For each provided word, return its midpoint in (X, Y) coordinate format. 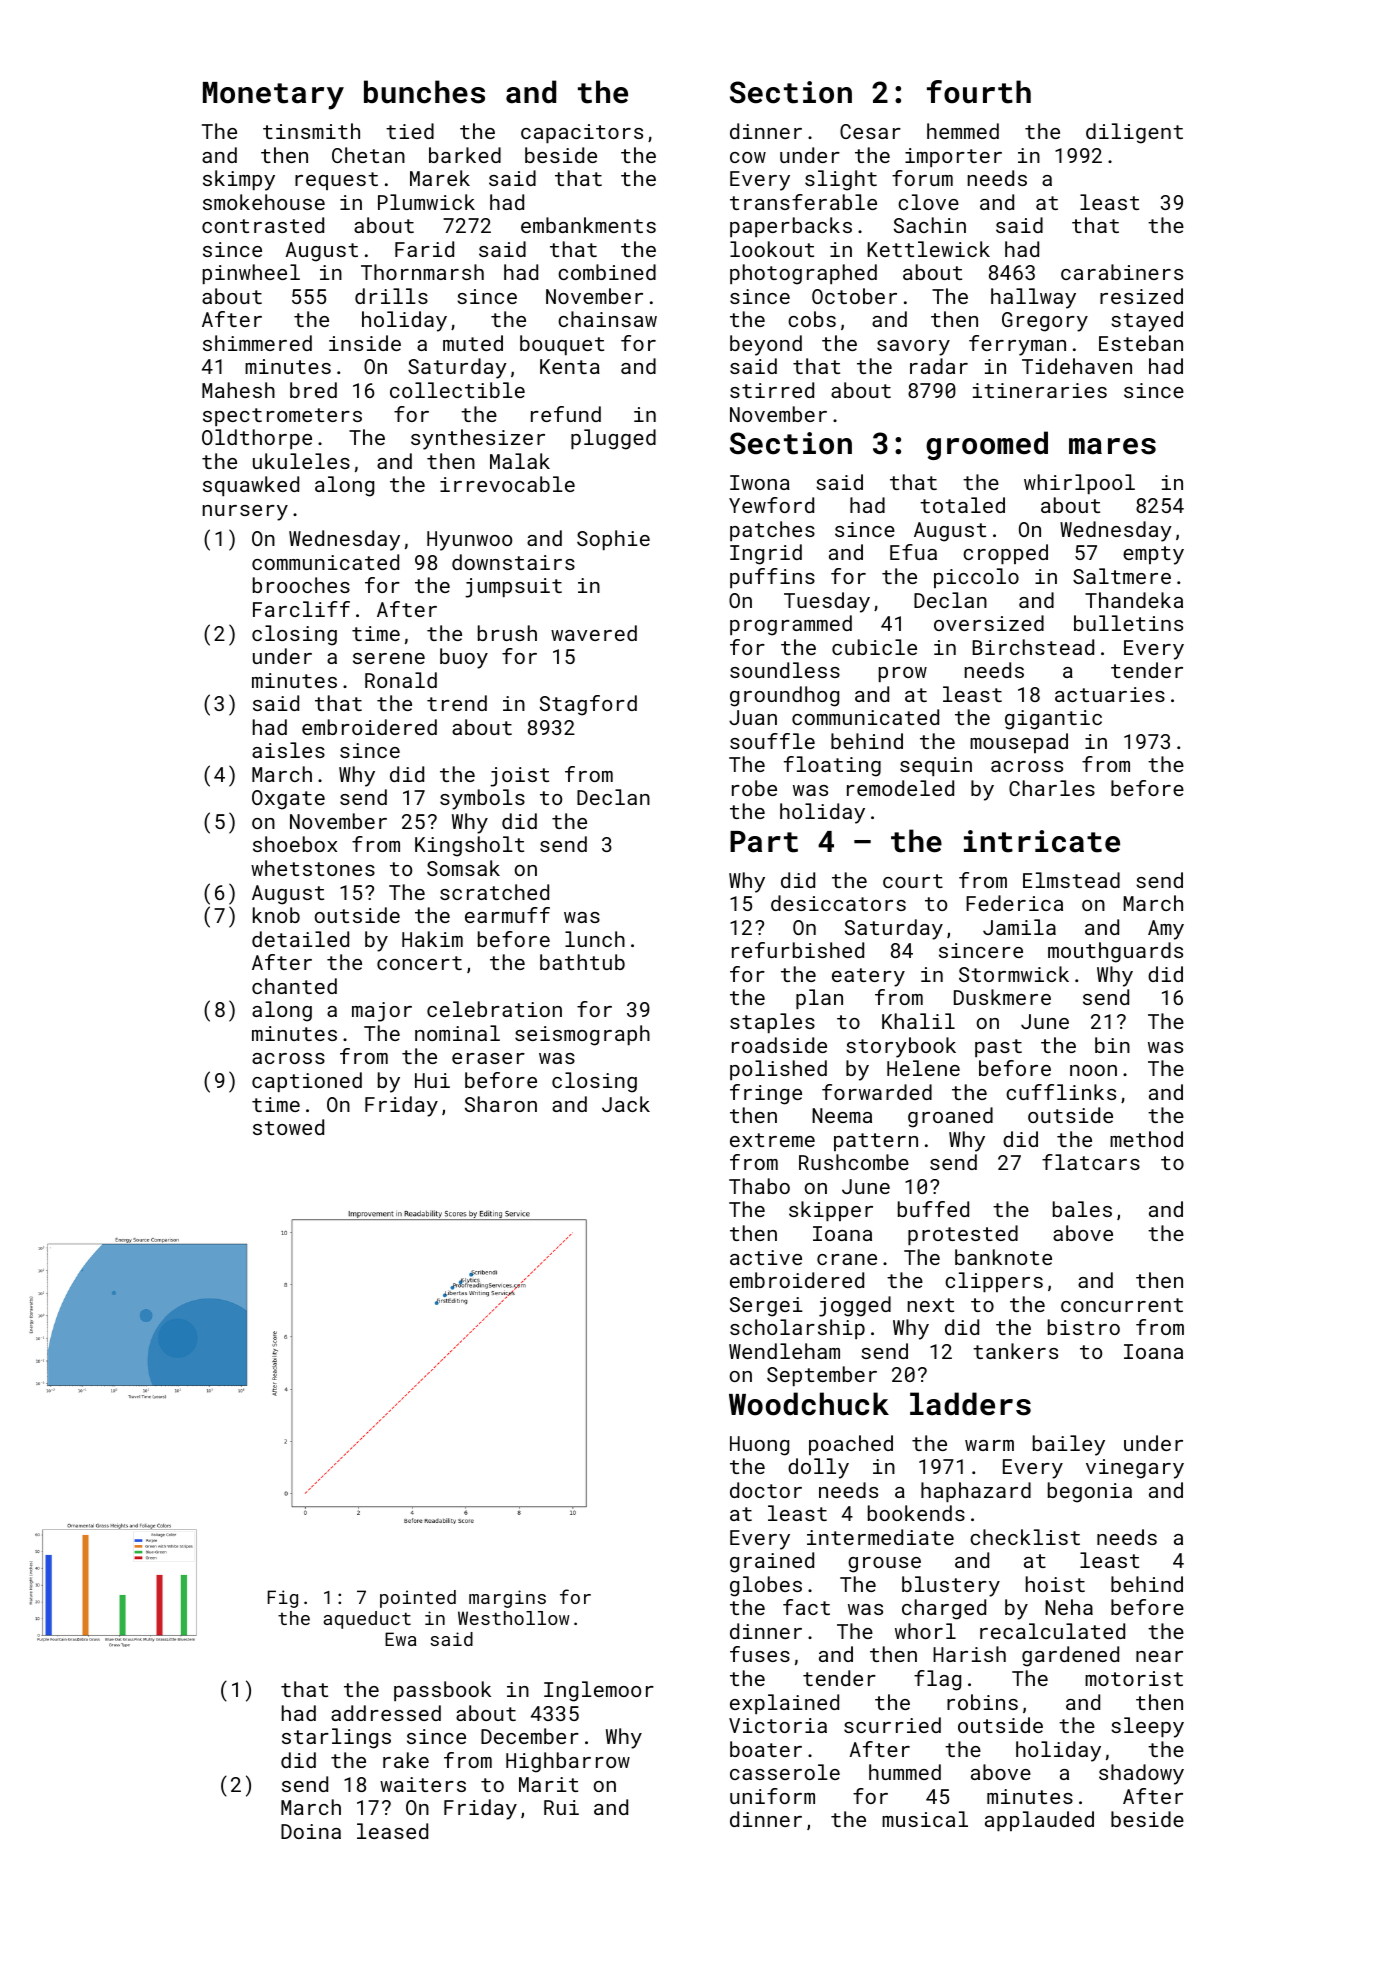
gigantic (1053, 720)
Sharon (501, 1104)
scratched (494, 892)
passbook (442, 1691)
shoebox (295, 844)
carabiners (1122, 272)
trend (457, 703)
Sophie (613, 540)
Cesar (870, 131)
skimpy (239, 180)
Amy (1166, 930)
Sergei (766, 1307)
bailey (1069, 1445)
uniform (772, 1796)
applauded (1039, 1821)
